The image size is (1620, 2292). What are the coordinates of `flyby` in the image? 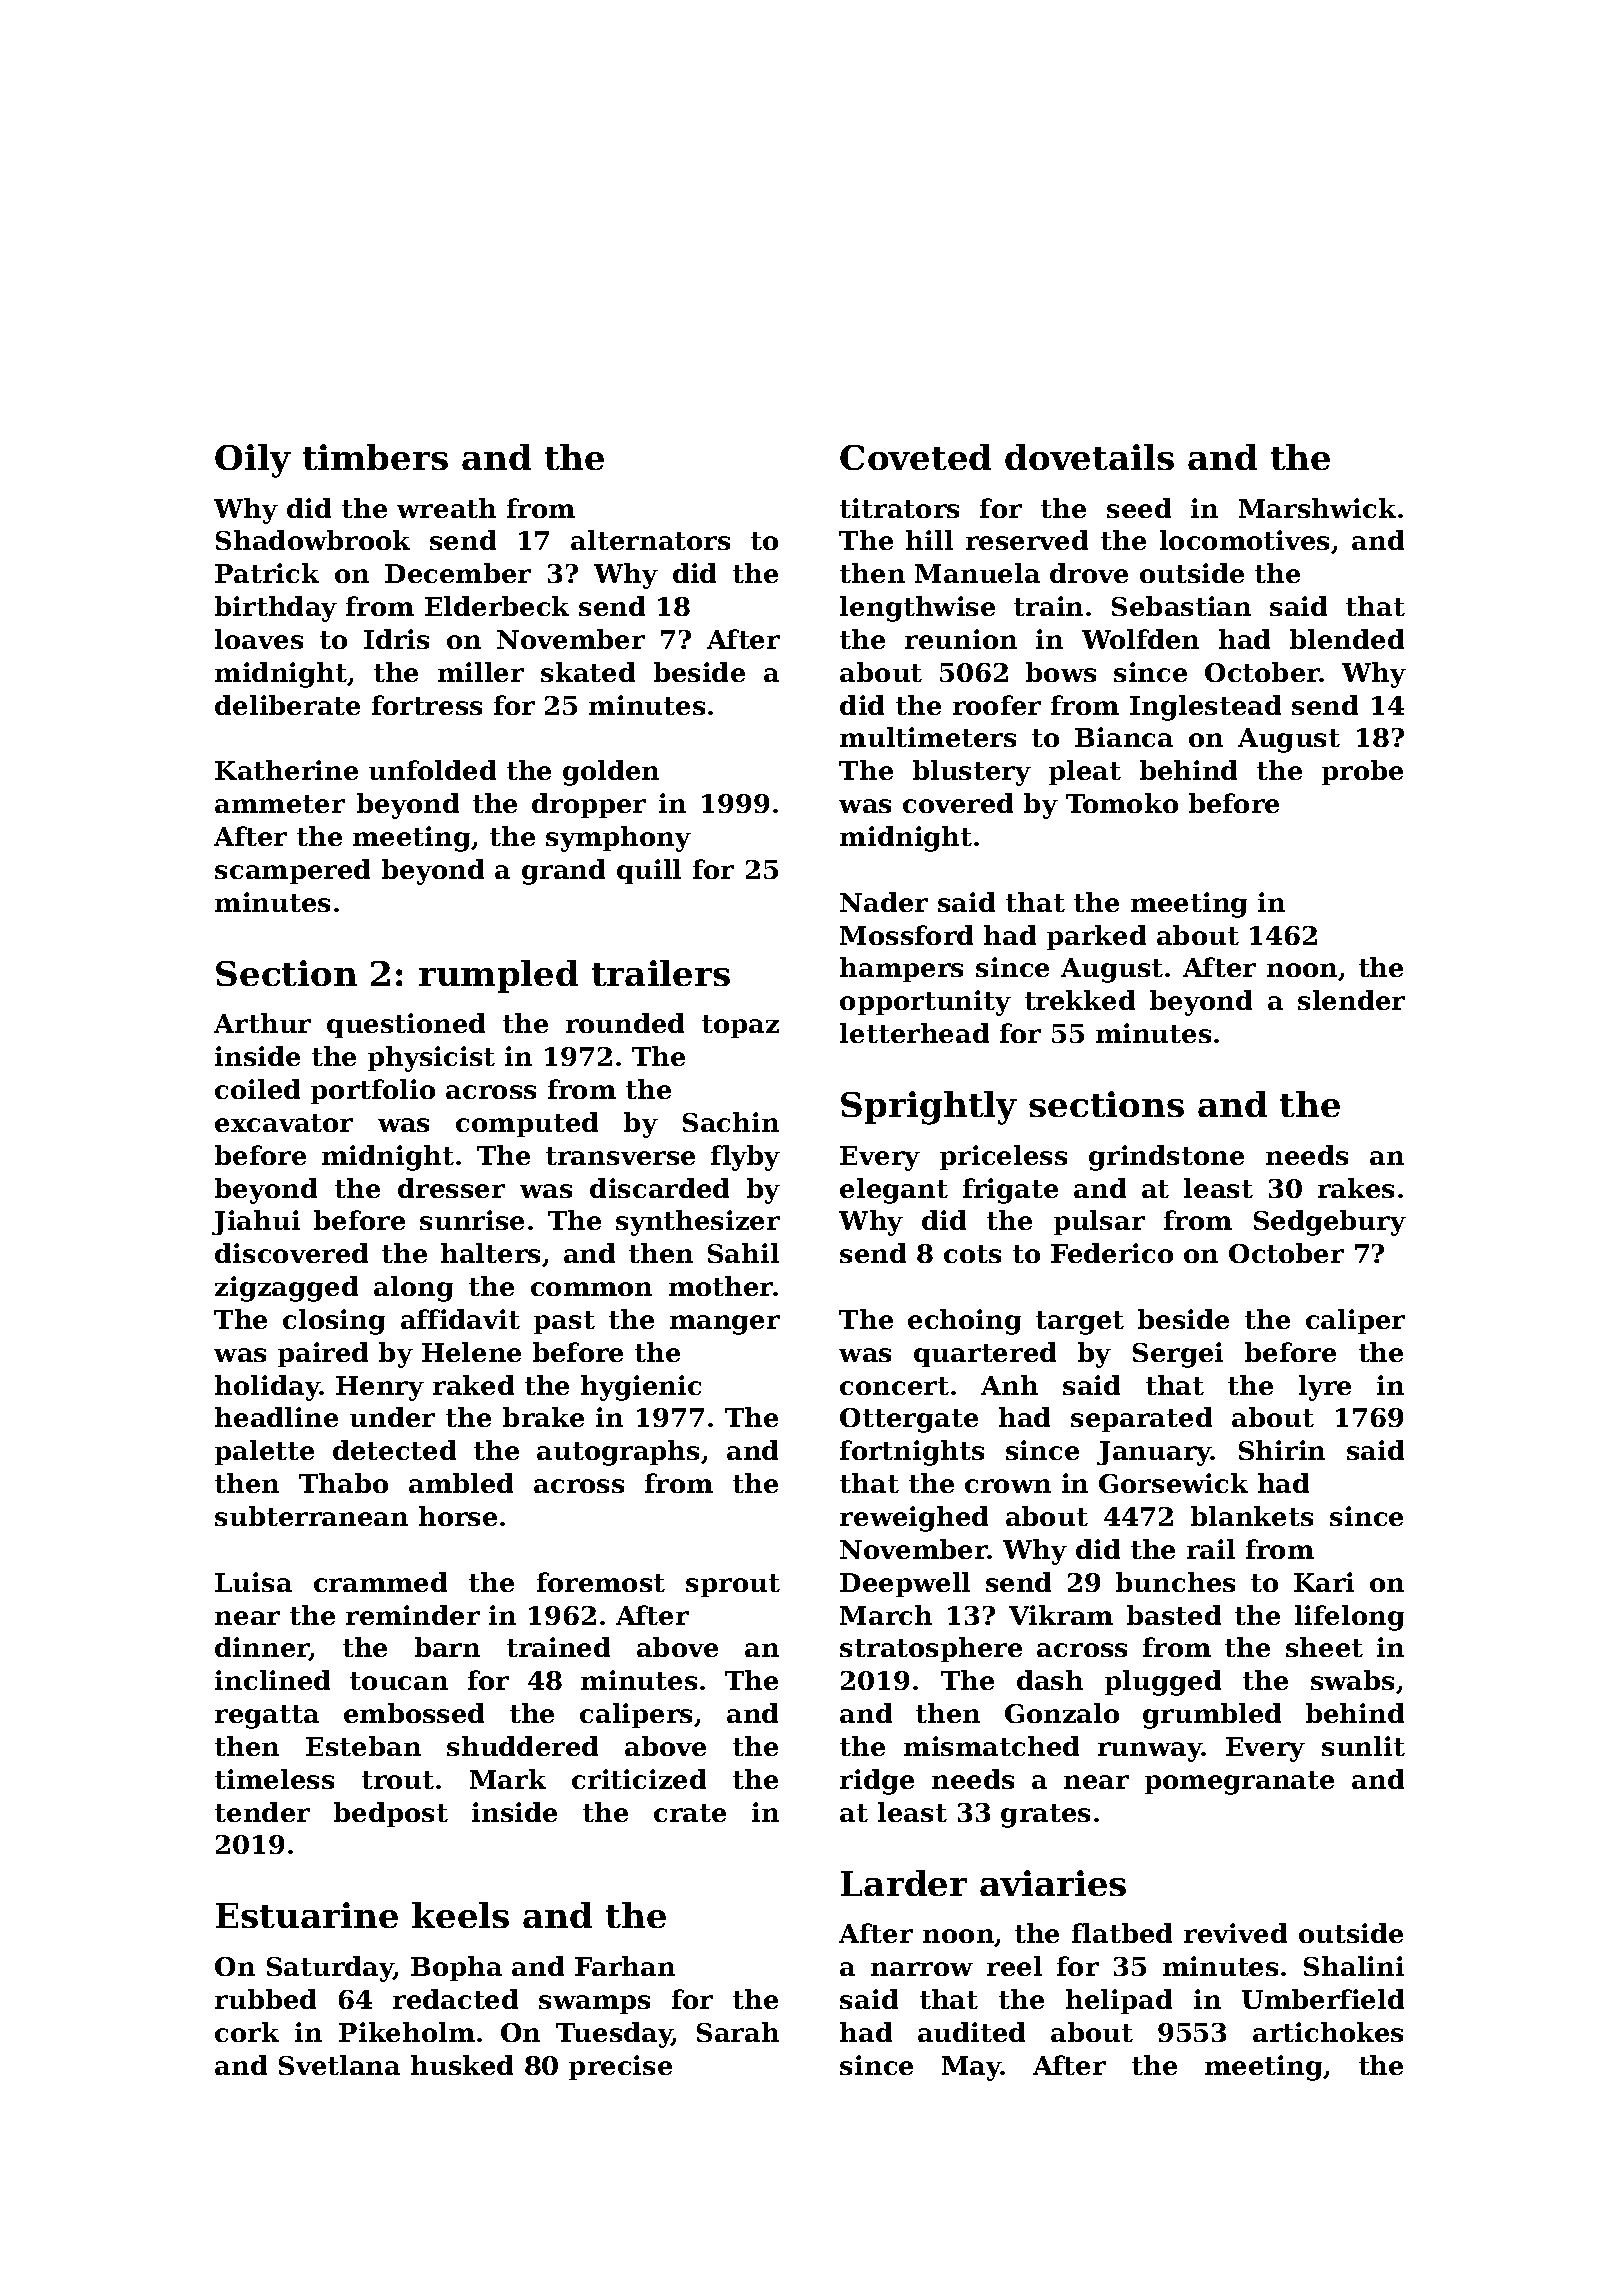 It's located at (745, 1158).
